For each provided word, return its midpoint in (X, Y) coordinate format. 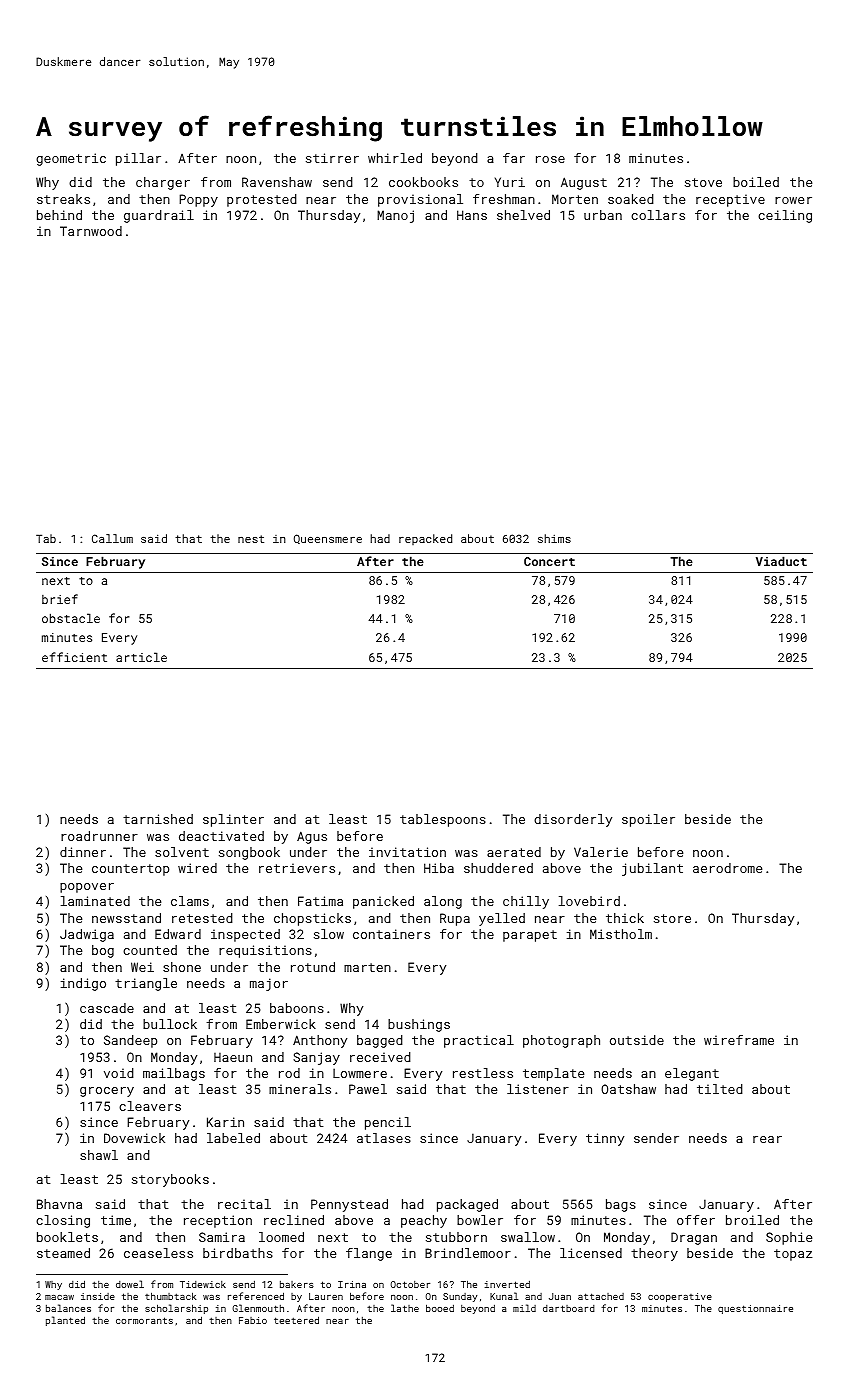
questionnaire (755, 1309)
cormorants (144, 1320)
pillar (138, 159)
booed (440, 1308)
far (514, 158)
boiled (756, 182)
